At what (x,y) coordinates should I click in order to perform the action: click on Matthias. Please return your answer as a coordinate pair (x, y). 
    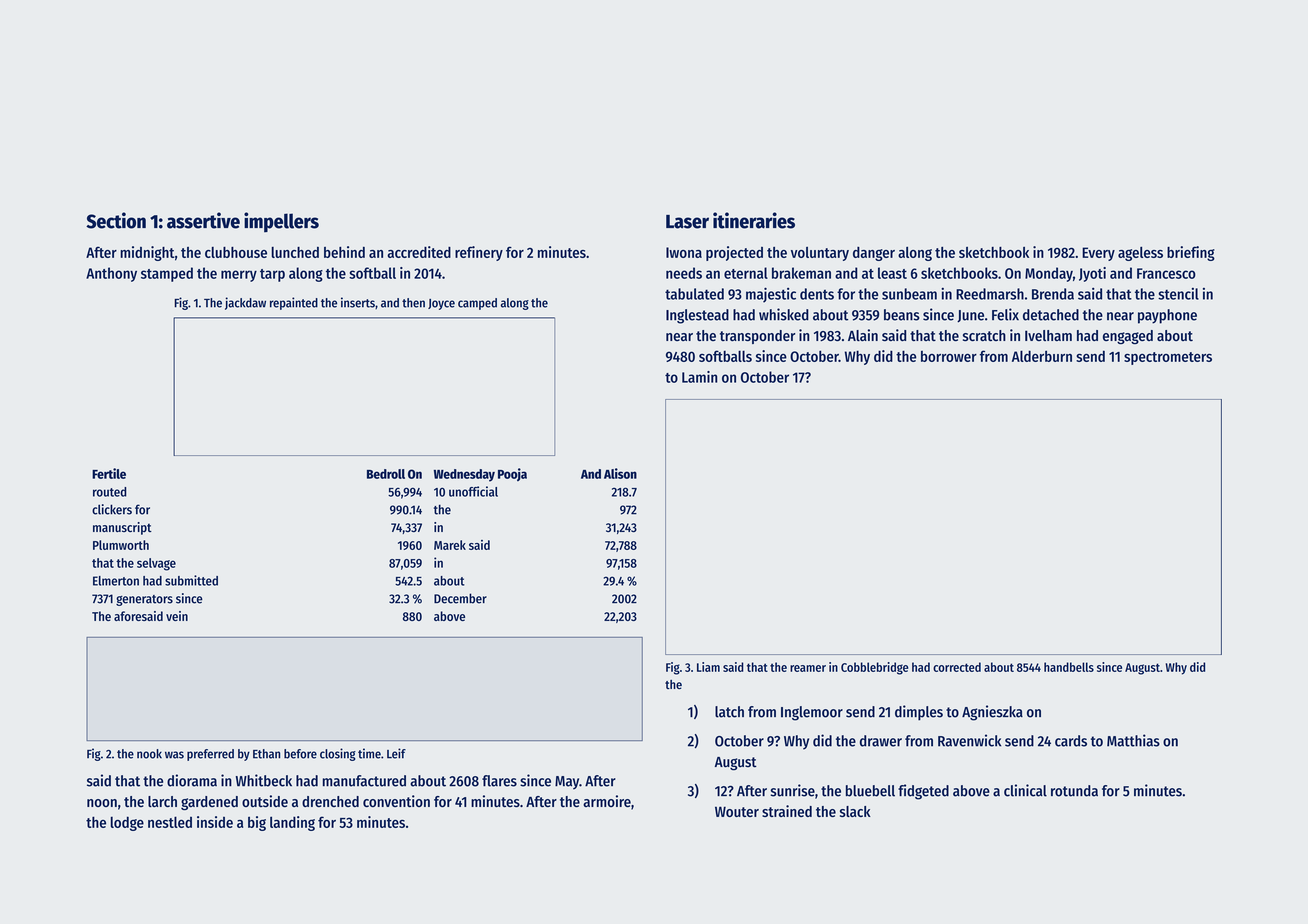
    Looking at the image, I should click on (1133, 740).
